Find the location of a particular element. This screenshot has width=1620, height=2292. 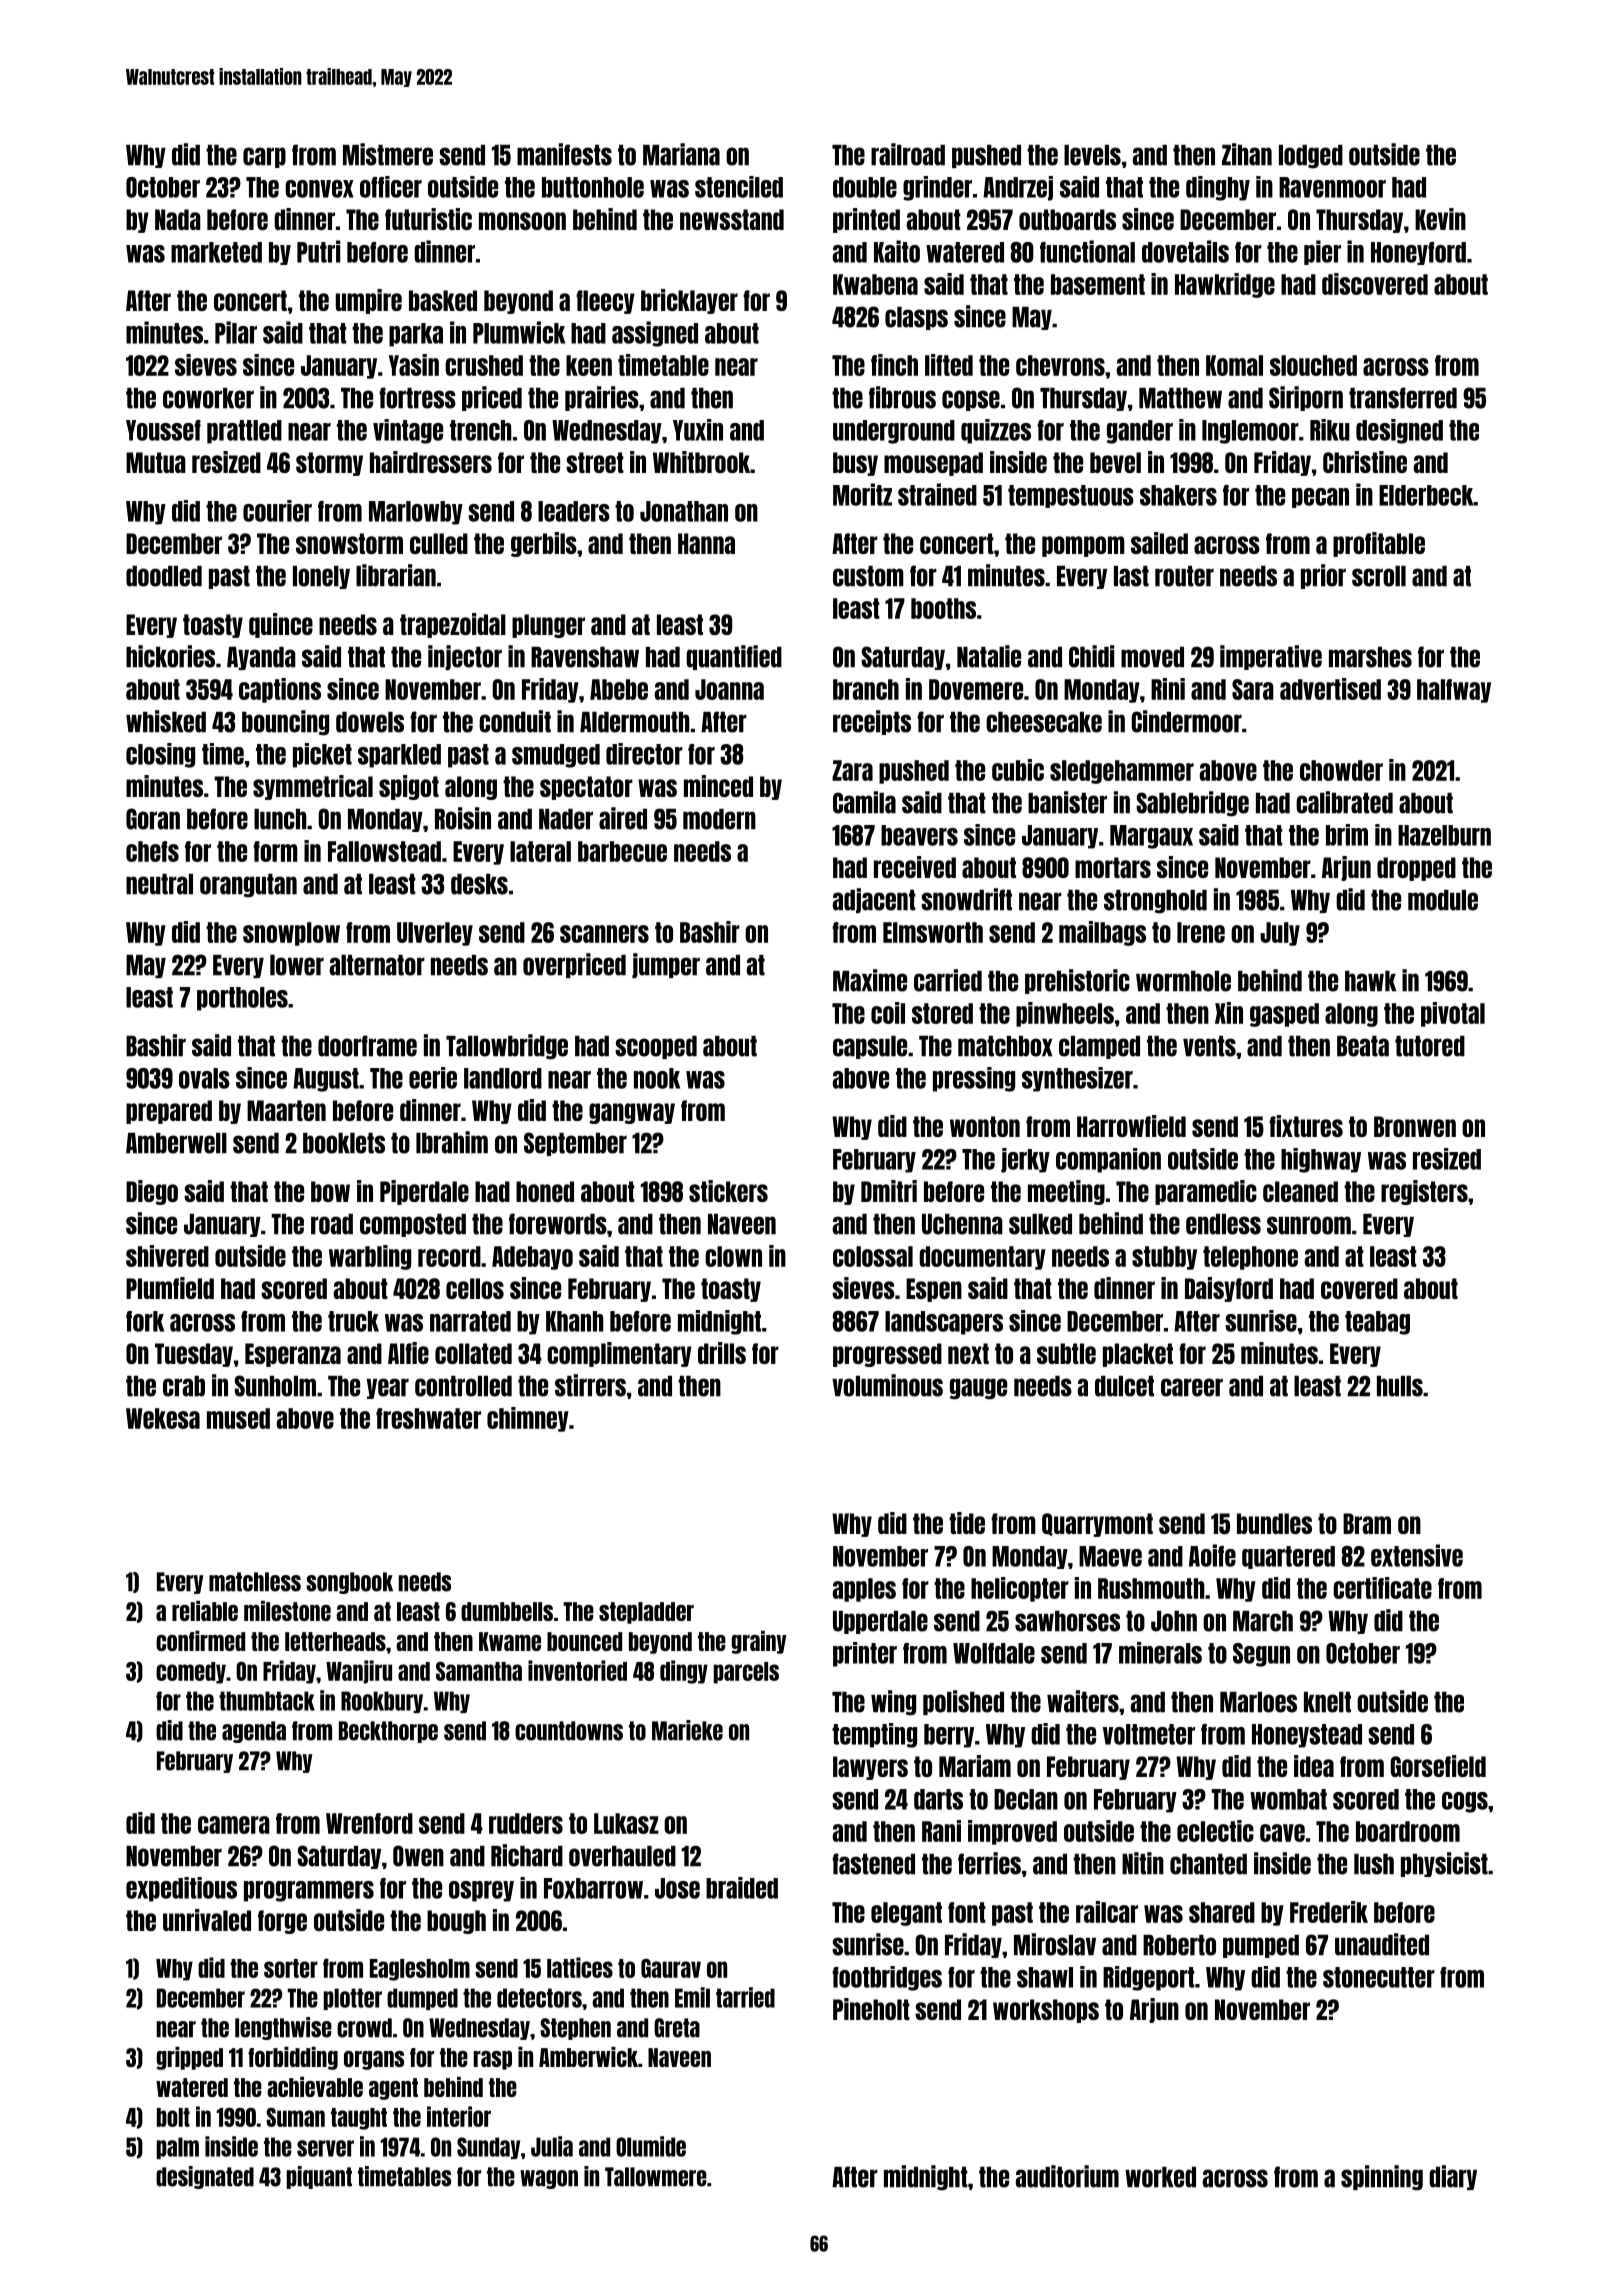

boardroom is located at coordinates (1408, 1831).
